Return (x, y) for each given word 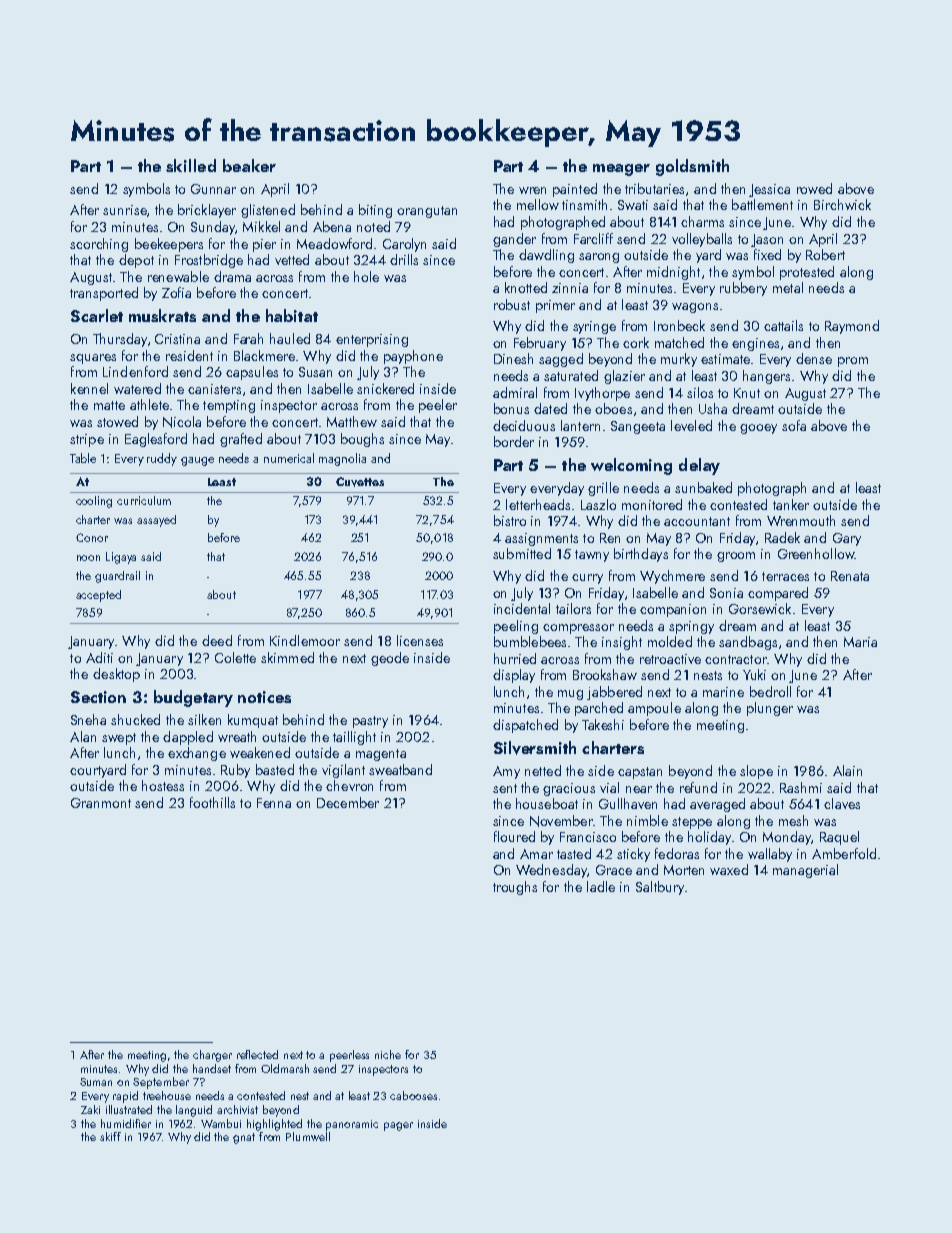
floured (514, 836)
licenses (420, 640)
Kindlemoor (305, 640)
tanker (791, 504)
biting (375, 211)
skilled (191, 165)
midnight (673, 273)
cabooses (413, 1095)
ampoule (654, 709)
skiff (110, 1136)
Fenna (274, 803)
